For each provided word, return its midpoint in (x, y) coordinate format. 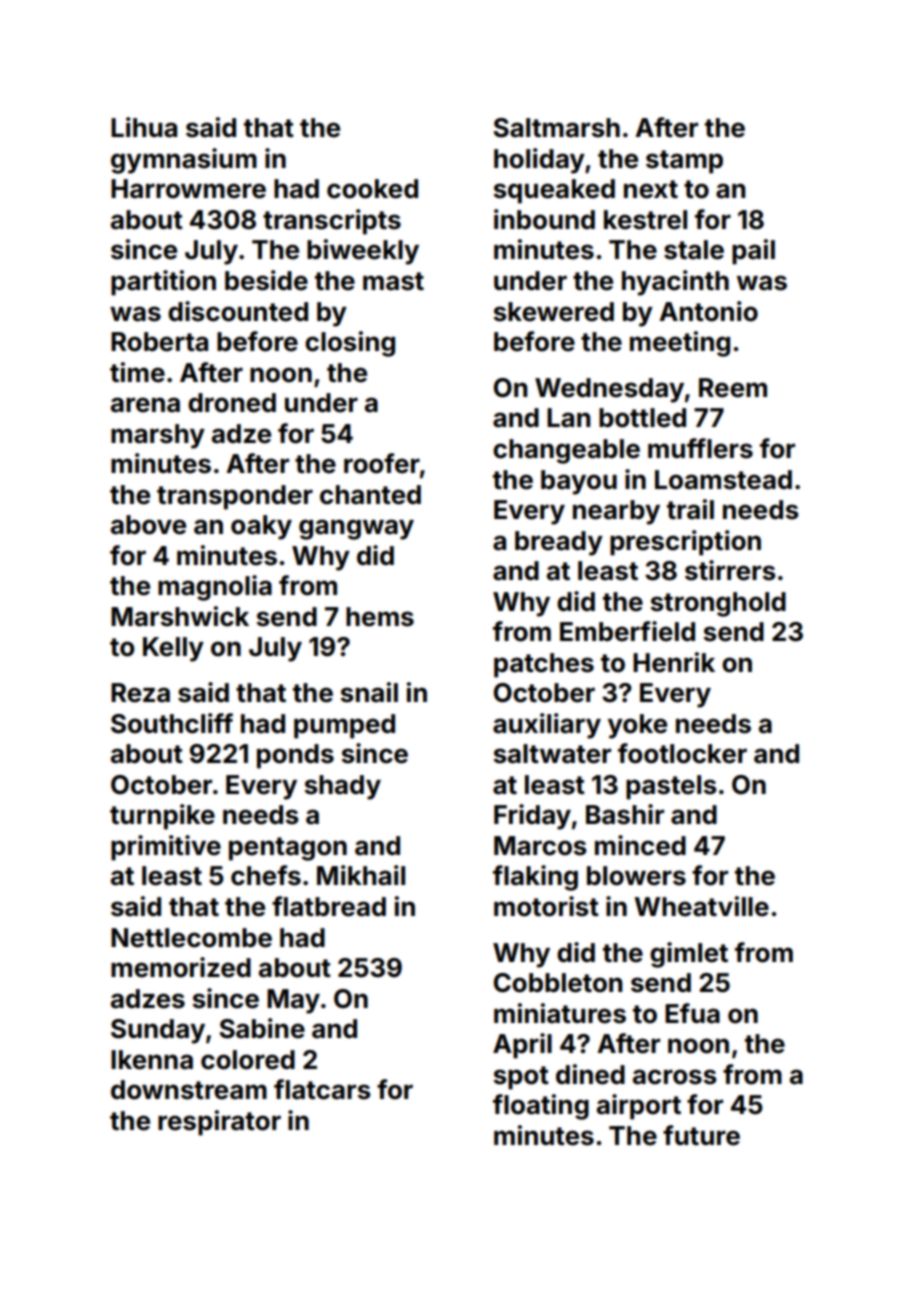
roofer (382, 463)
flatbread (329, 906)
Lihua (144, 127)
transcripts (332, 222)
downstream (189, 1090)
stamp (684, 162)
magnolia (215, 588)
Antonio (708, 311)
